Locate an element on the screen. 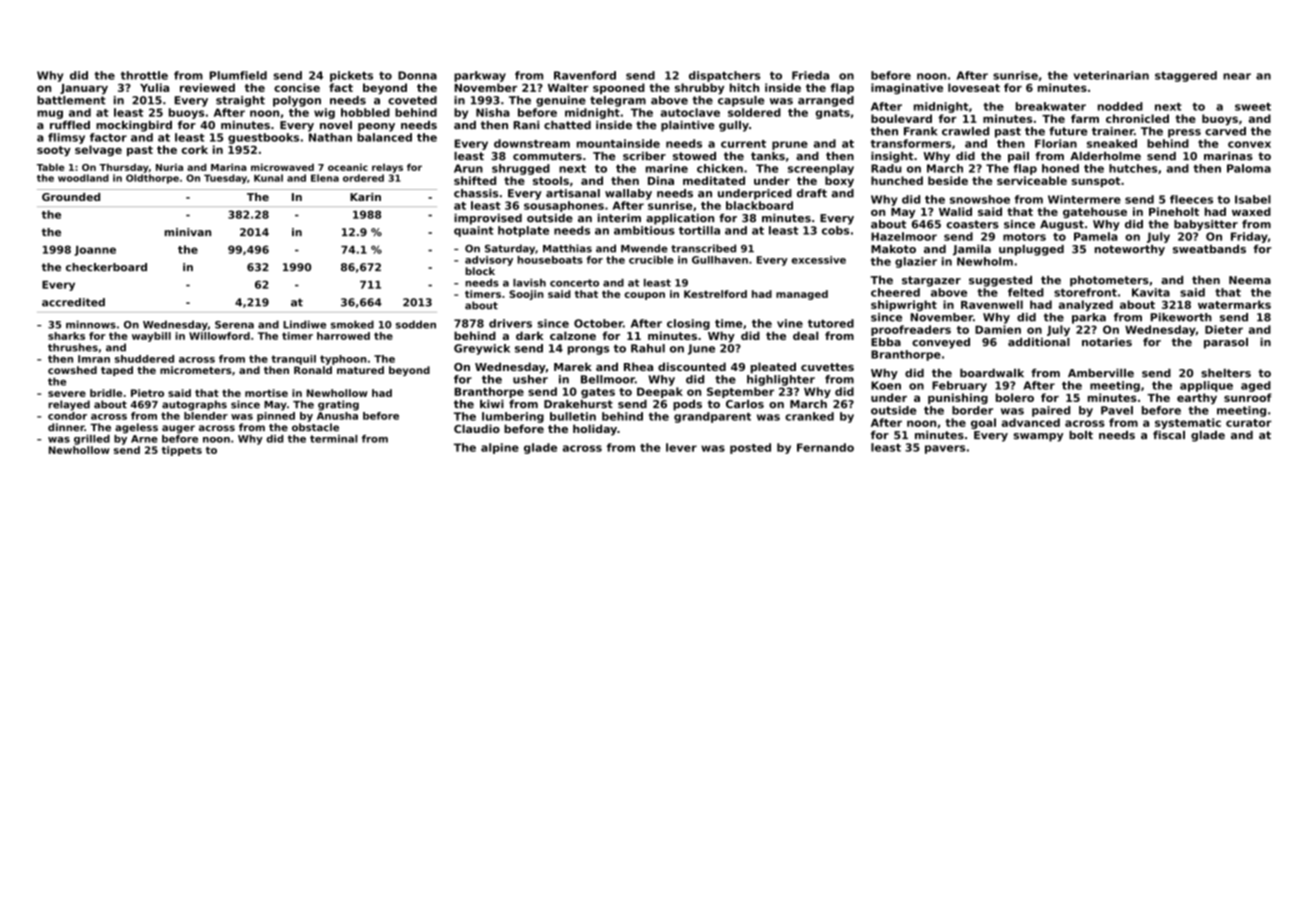  pleated is located at coordinates (773, 368).
